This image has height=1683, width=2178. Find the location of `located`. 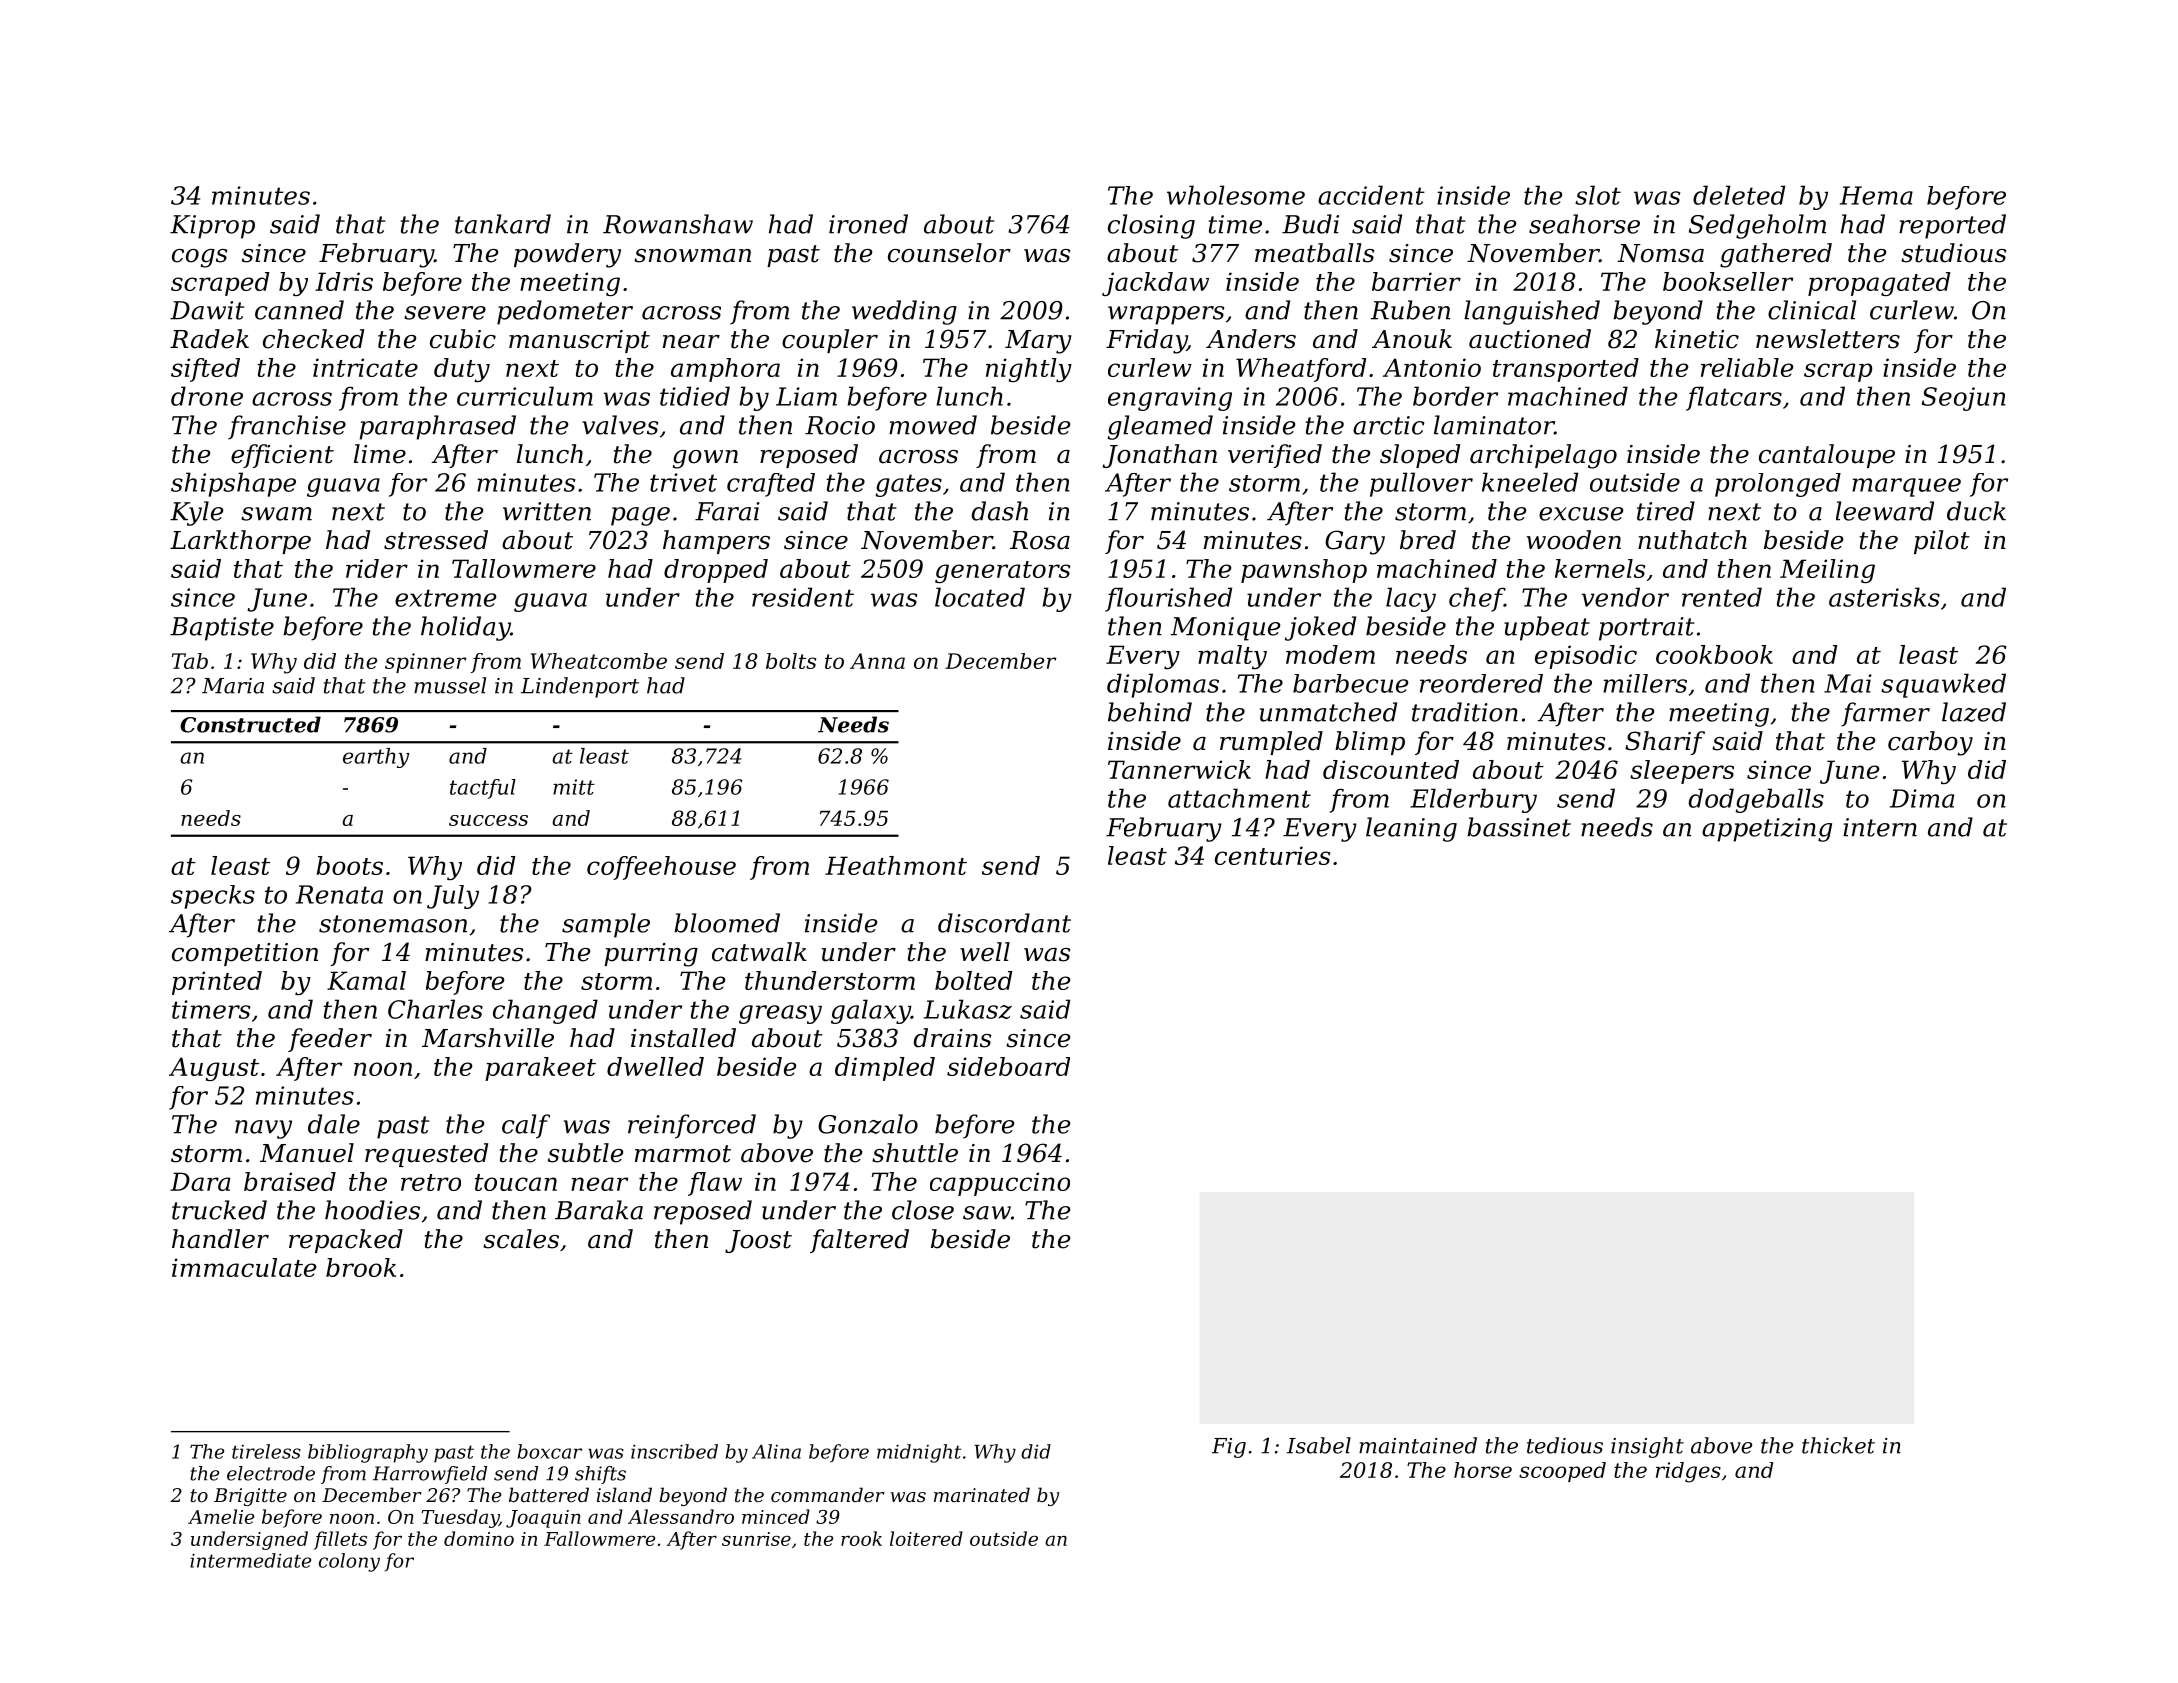

located is located at coordinates (980, 597).
